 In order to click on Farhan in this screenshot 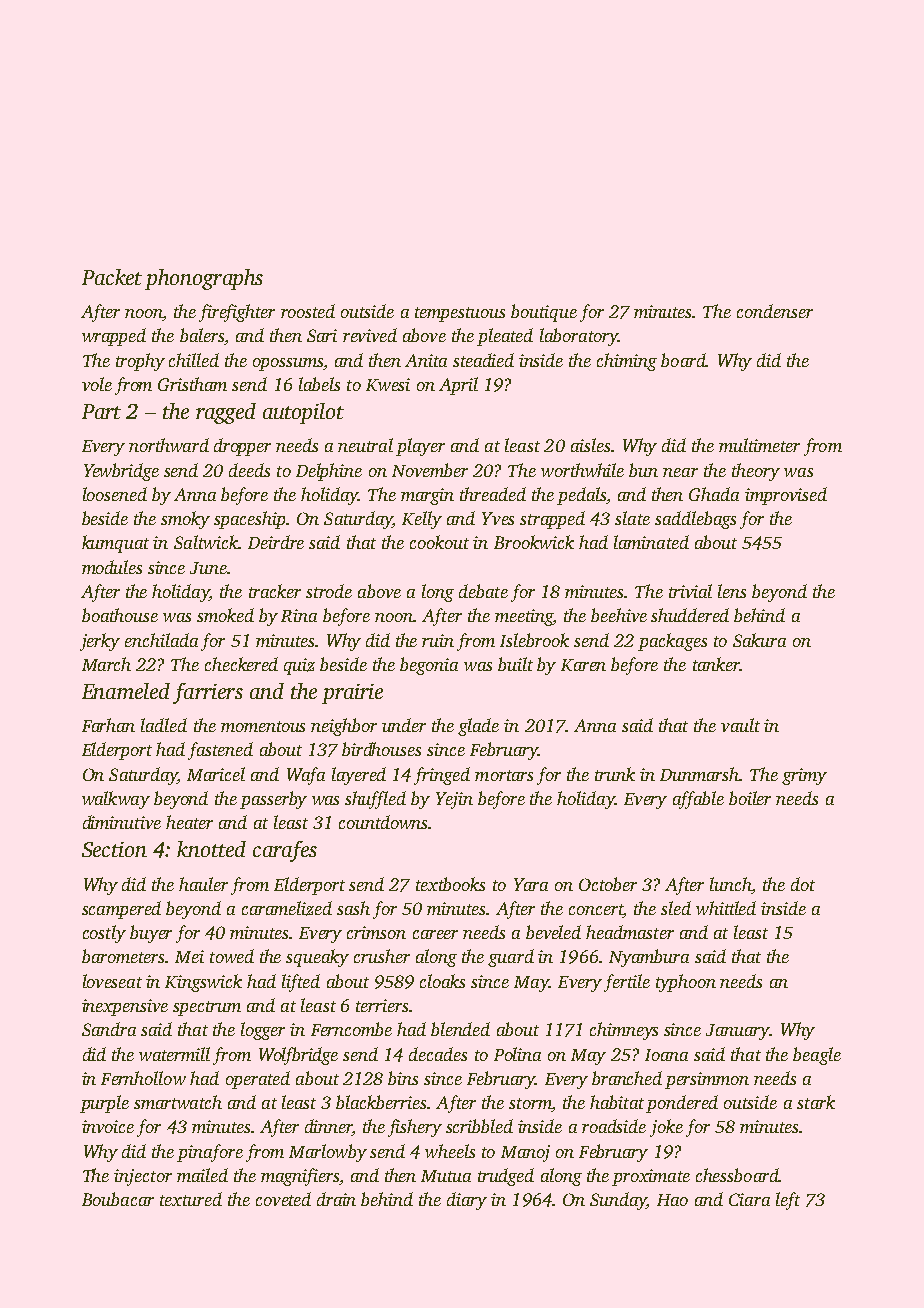, I will do `click(108, 725)`.
